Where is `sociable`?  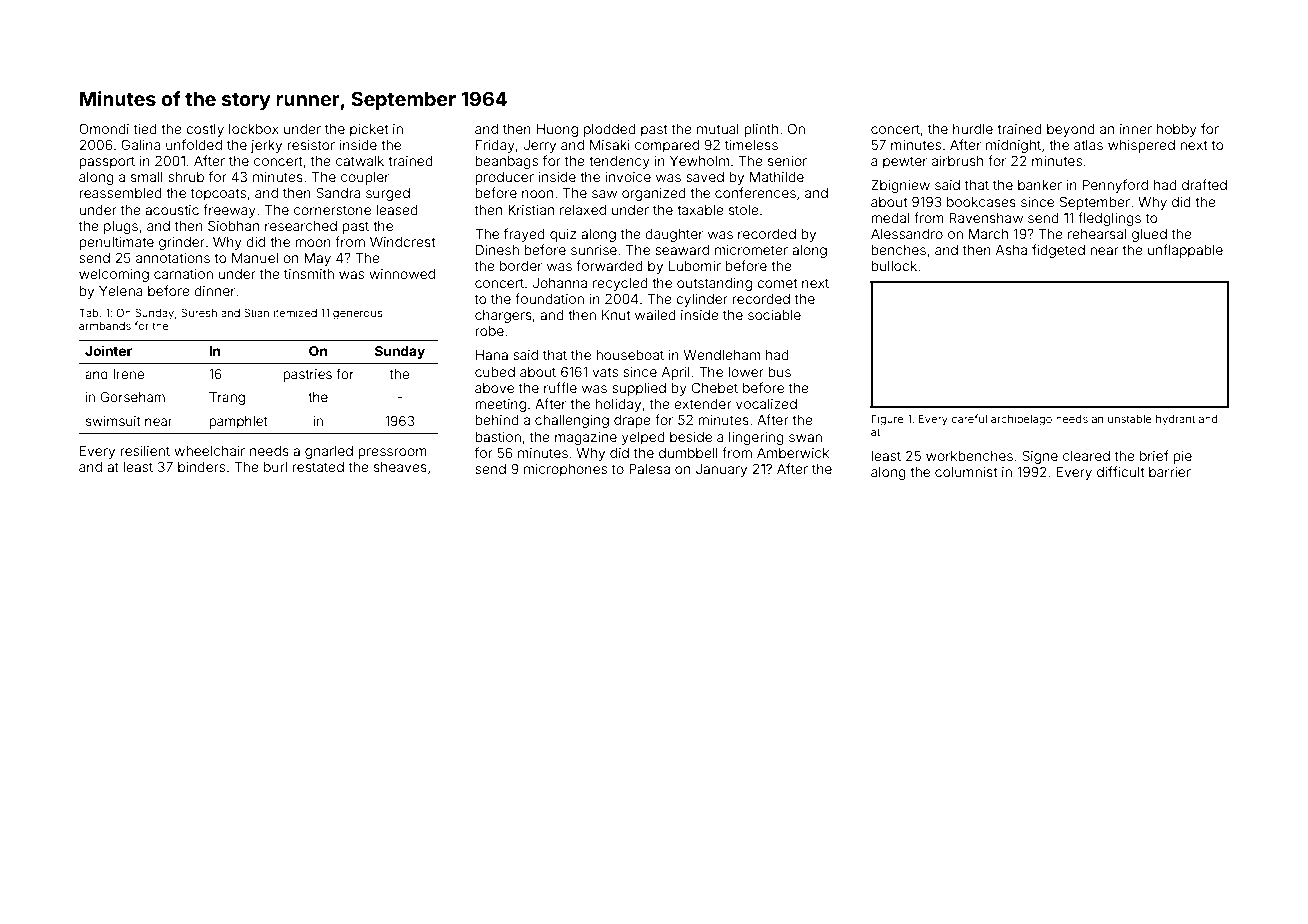
sociable is located at coordinates (774, 315).
